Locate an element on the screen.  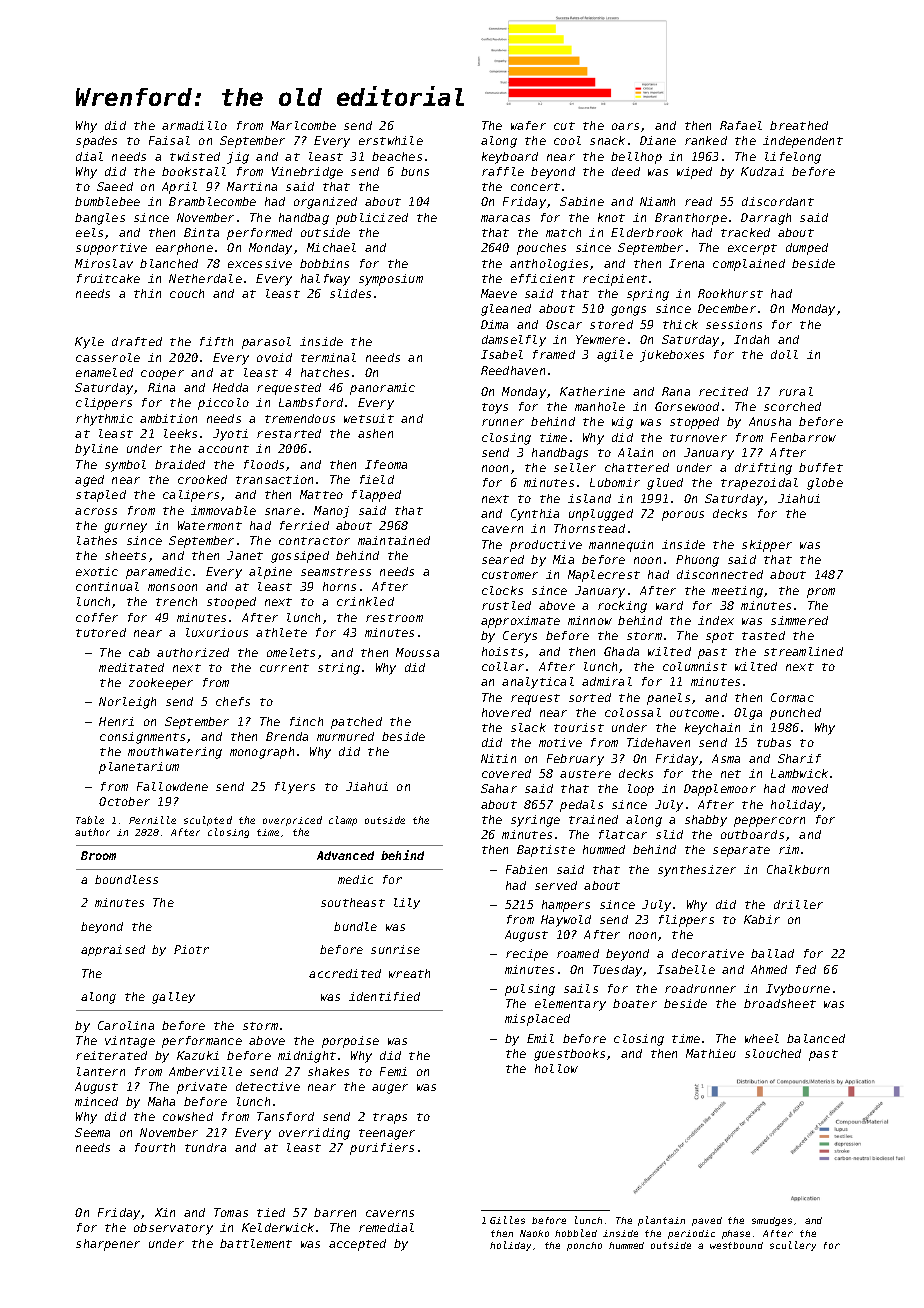
boundless is located at coordinates (126, 879).
